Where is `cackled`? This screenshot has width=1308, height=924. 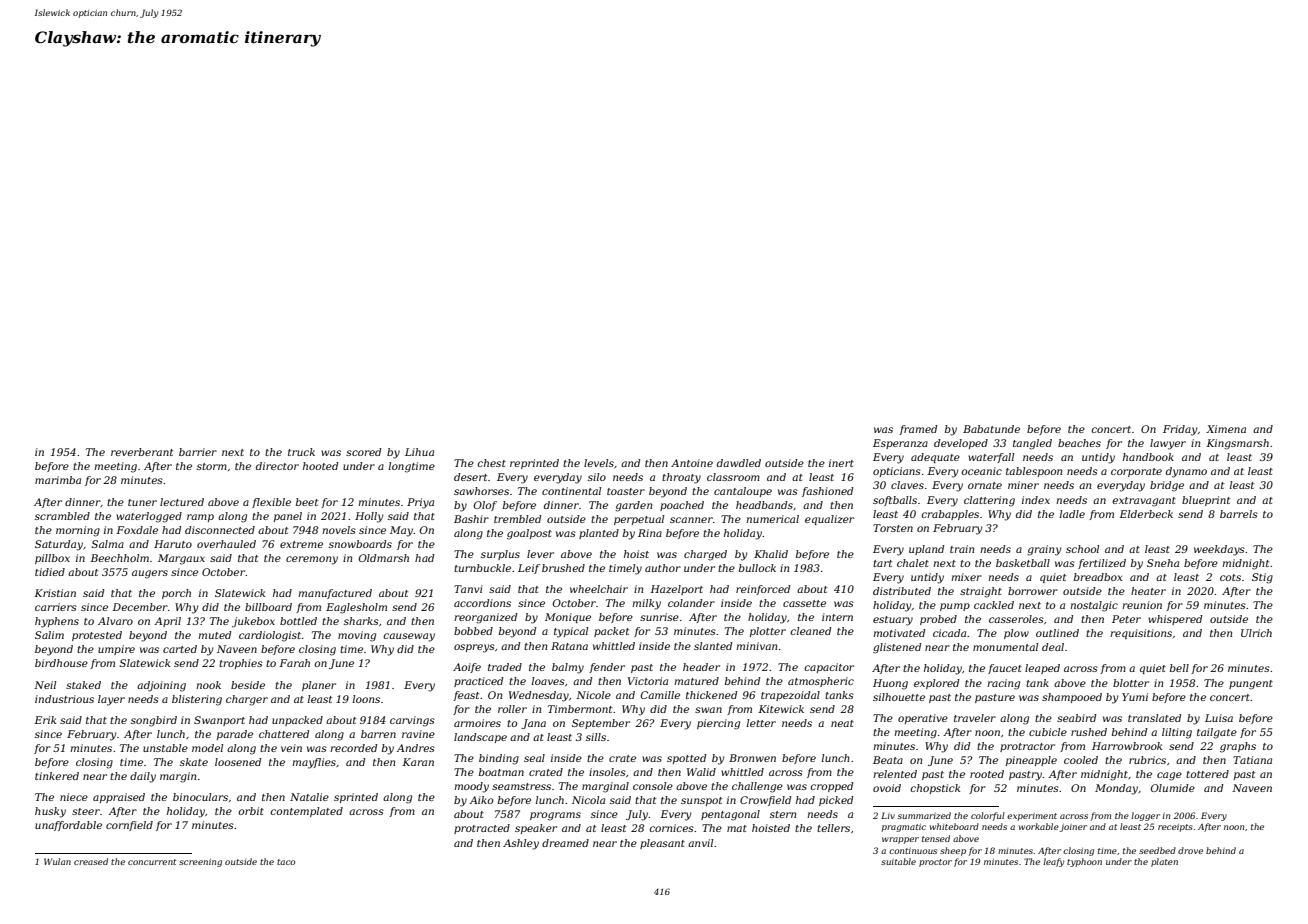
cackled is located at coordinates (994, 605).
